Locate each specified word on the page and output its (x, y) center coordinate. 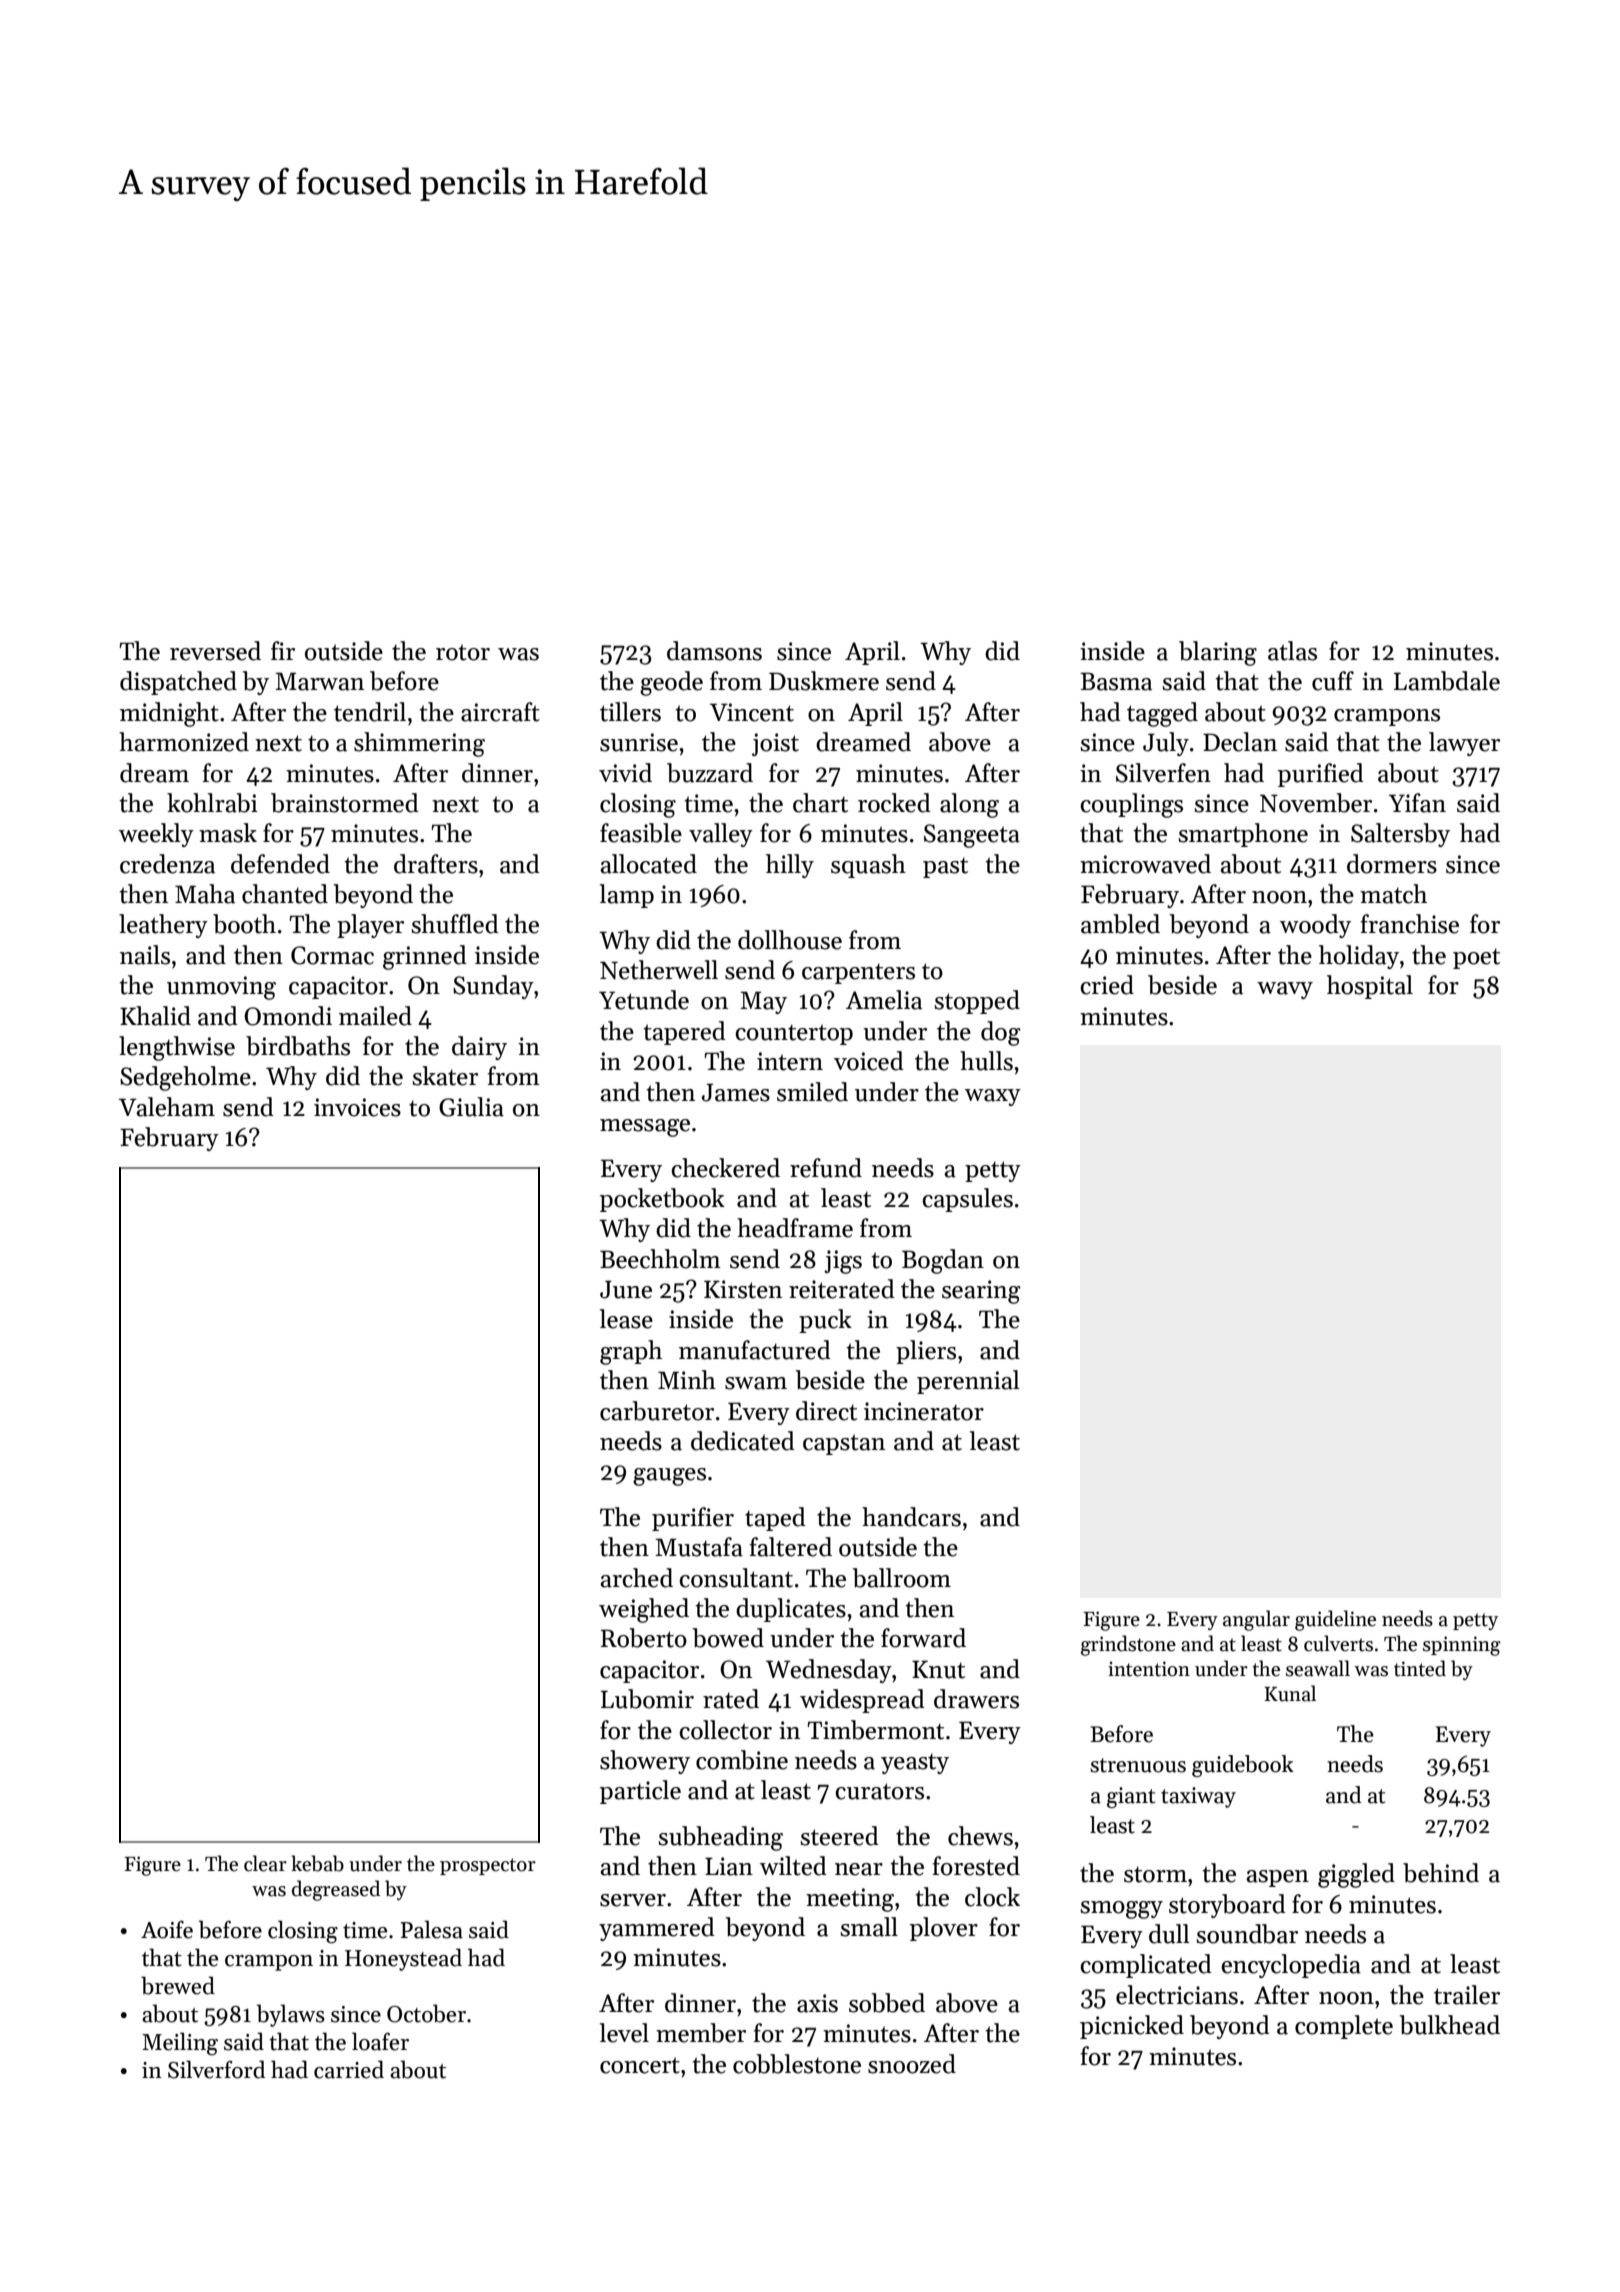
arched (636, 1578)
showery (645, 1762)
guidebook (1243, 1766)
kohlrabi (212, 803)
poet (1476, 958)
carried (349, 2069)
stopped (977, 1002)
